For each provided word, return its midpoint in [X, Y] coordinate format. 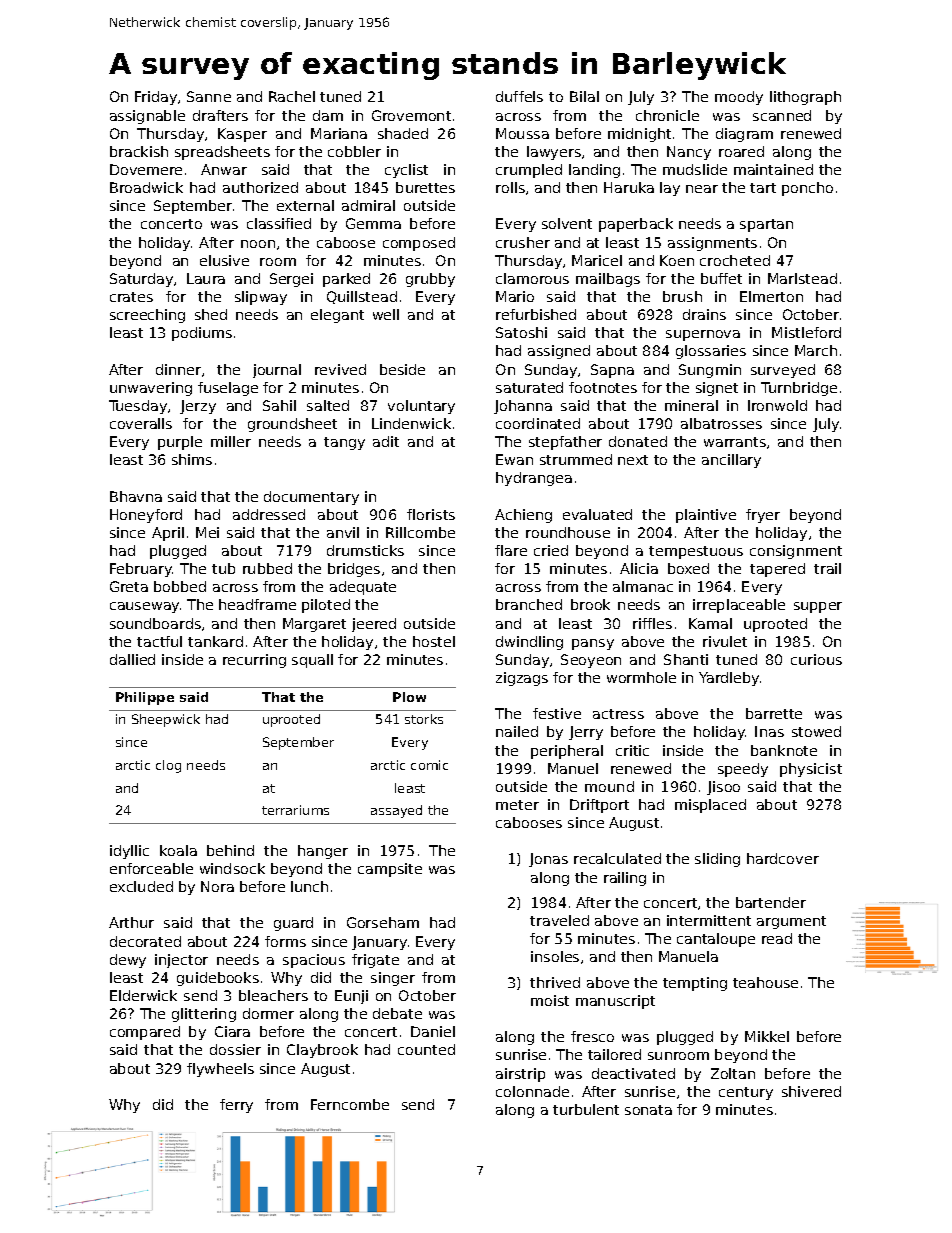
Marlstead [802, 278]
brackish [139, 151]
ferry [236, 1106]
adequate [363, 588]
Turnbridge [799, 389]
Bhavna [136, 496]
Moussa [522, 133]
